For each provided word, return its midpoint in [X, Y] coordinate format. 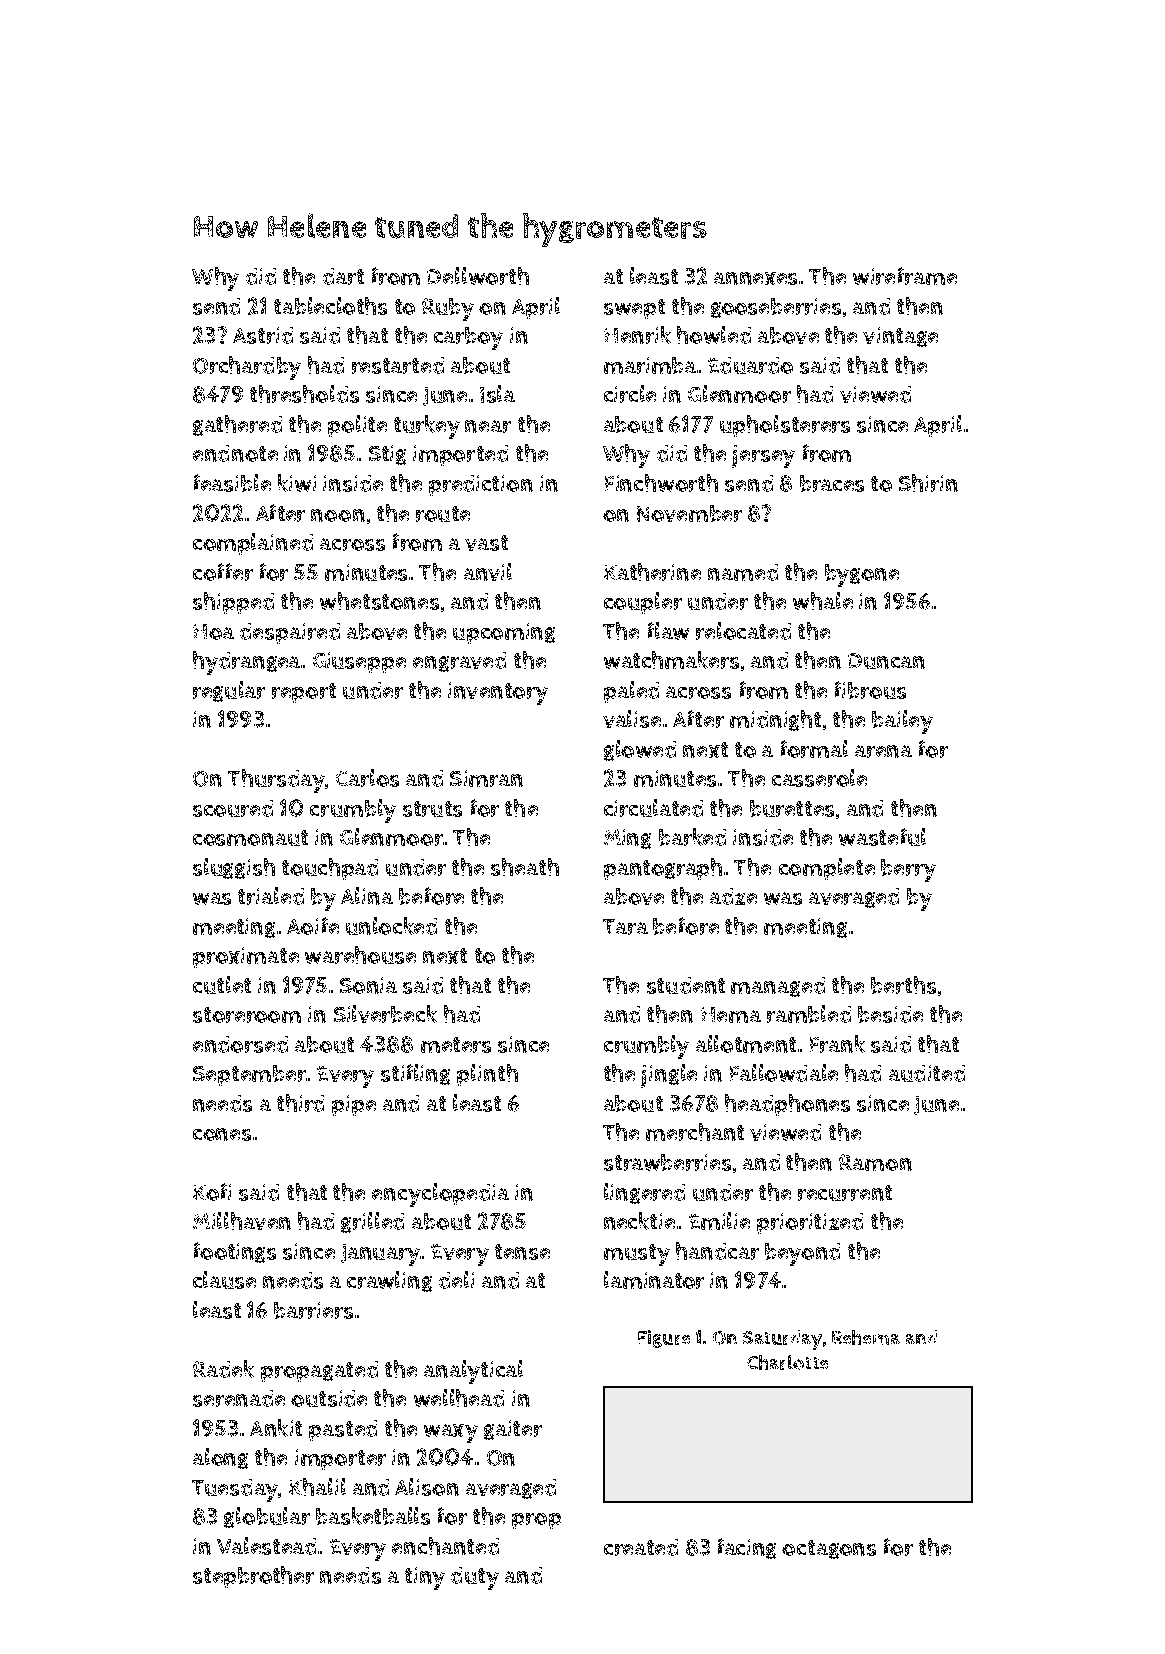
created [641, 1547]
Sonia [368, 985]
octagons [829, 1549]
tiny [425, 1578]
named [743, 572]
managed [778, 987]
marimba [650, 365]
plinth [487, 1075]
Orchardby [247, 368]
